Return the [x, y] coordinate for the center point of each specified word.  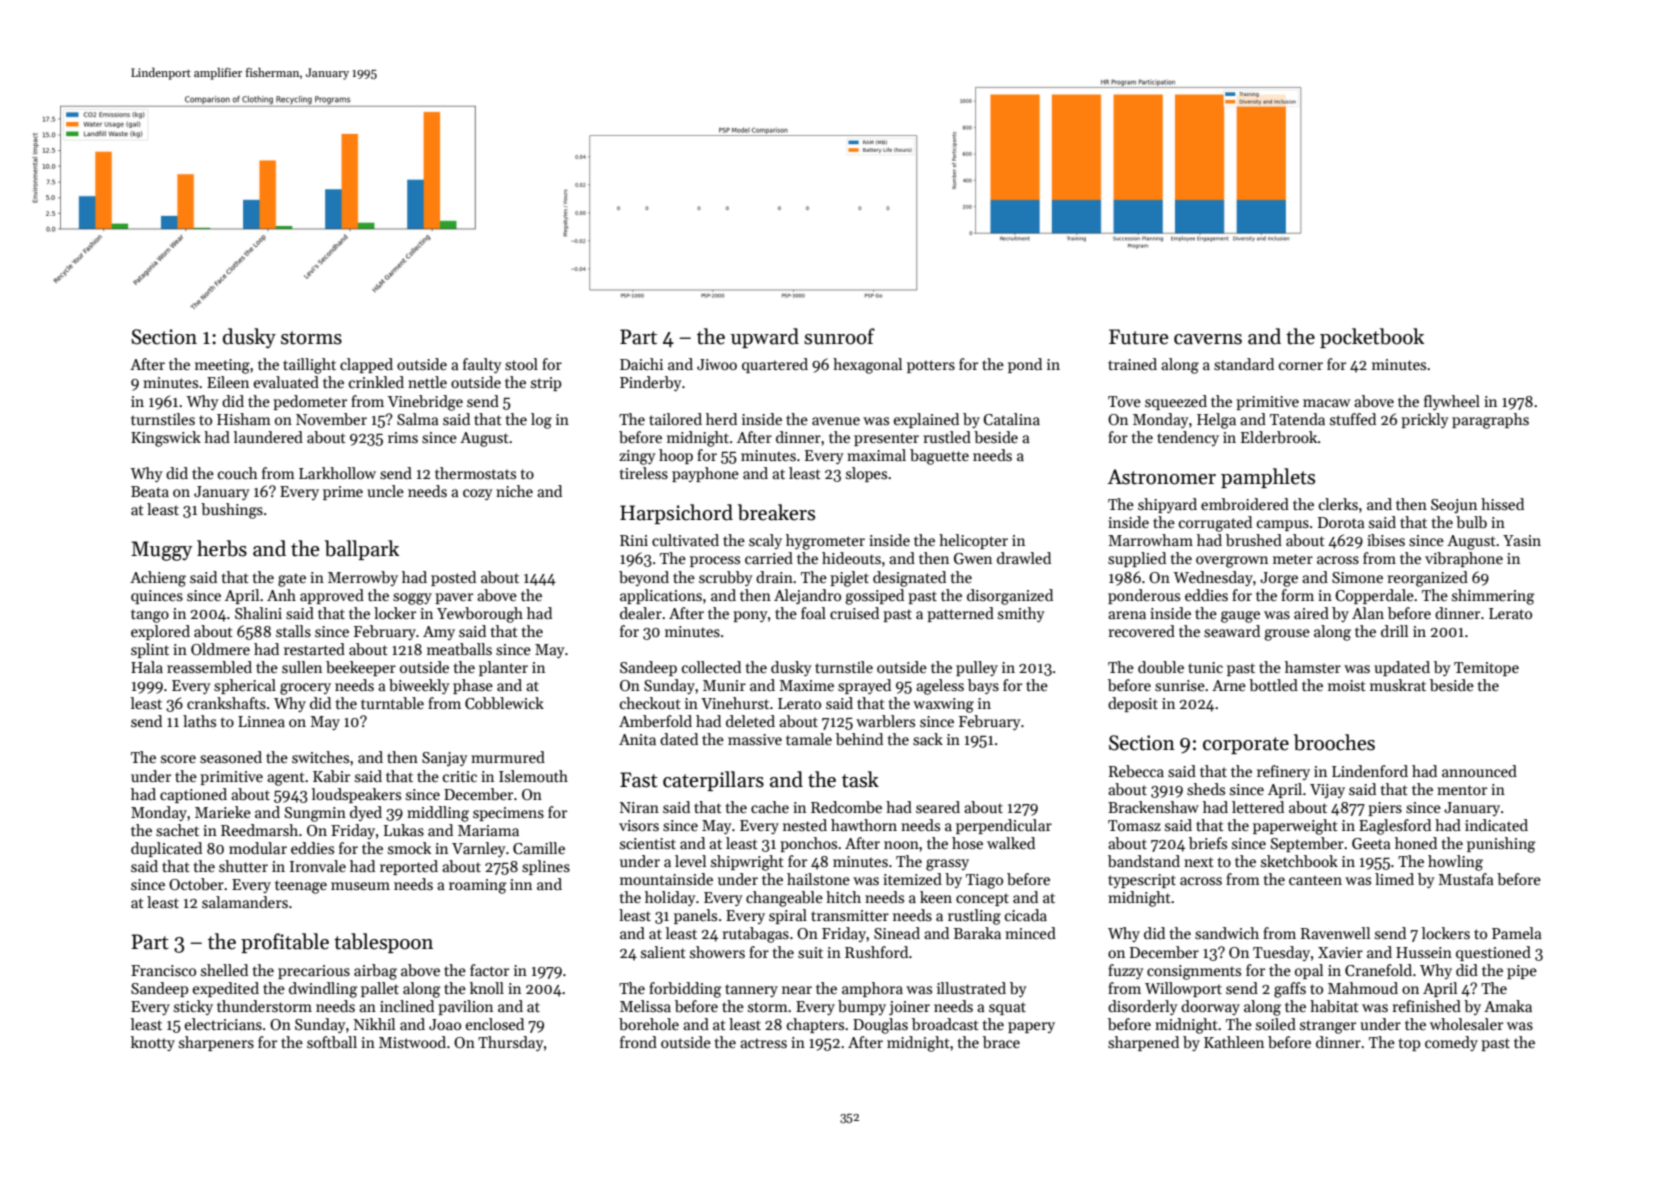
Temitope [1486, 669]
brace [1001, 1042]
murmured [508, 757]
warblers [885, 721]
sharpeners [216, 1043]
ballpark [362, 550]
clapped [366, 365]
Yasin [1522, 540]
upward [765, 338]
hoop [676, 456]
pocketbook [1372, 338]
